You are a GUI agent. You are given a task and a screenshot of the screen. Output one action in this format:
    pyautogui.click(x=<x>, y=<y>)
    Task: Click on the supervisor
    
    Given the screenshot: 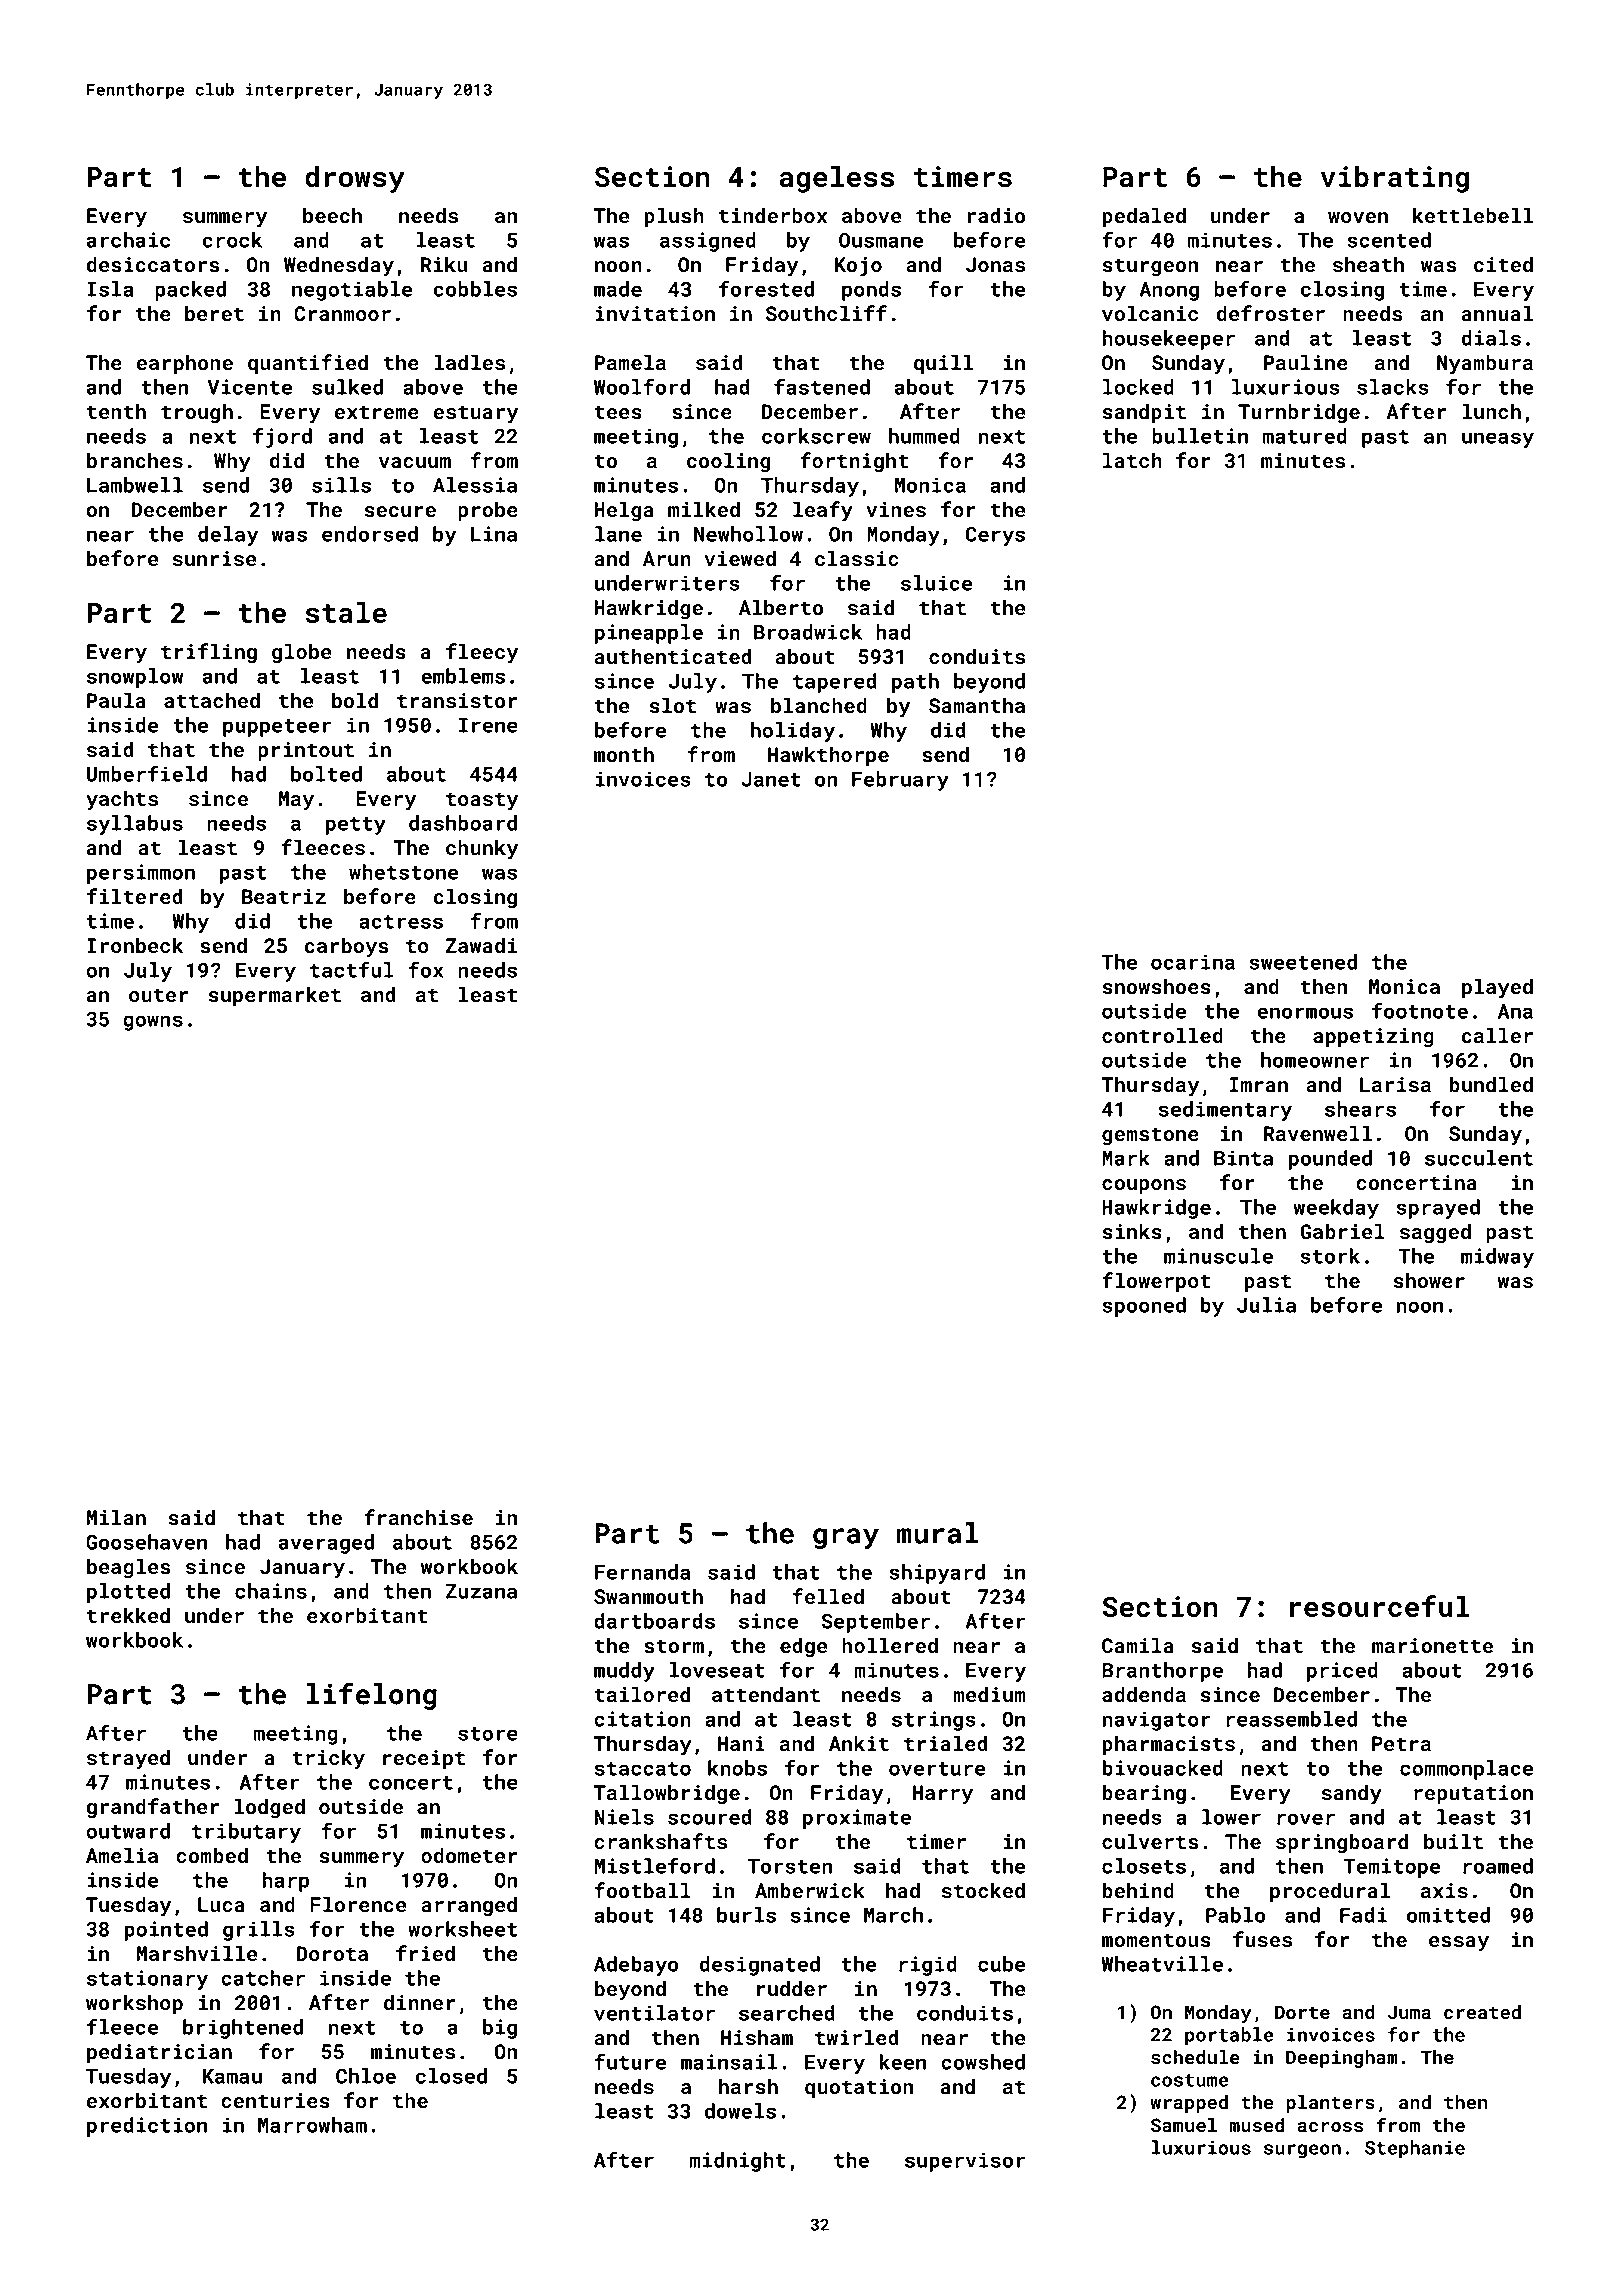 What is the action you would take?
    pyautogui.click(x=965, y=2162)
